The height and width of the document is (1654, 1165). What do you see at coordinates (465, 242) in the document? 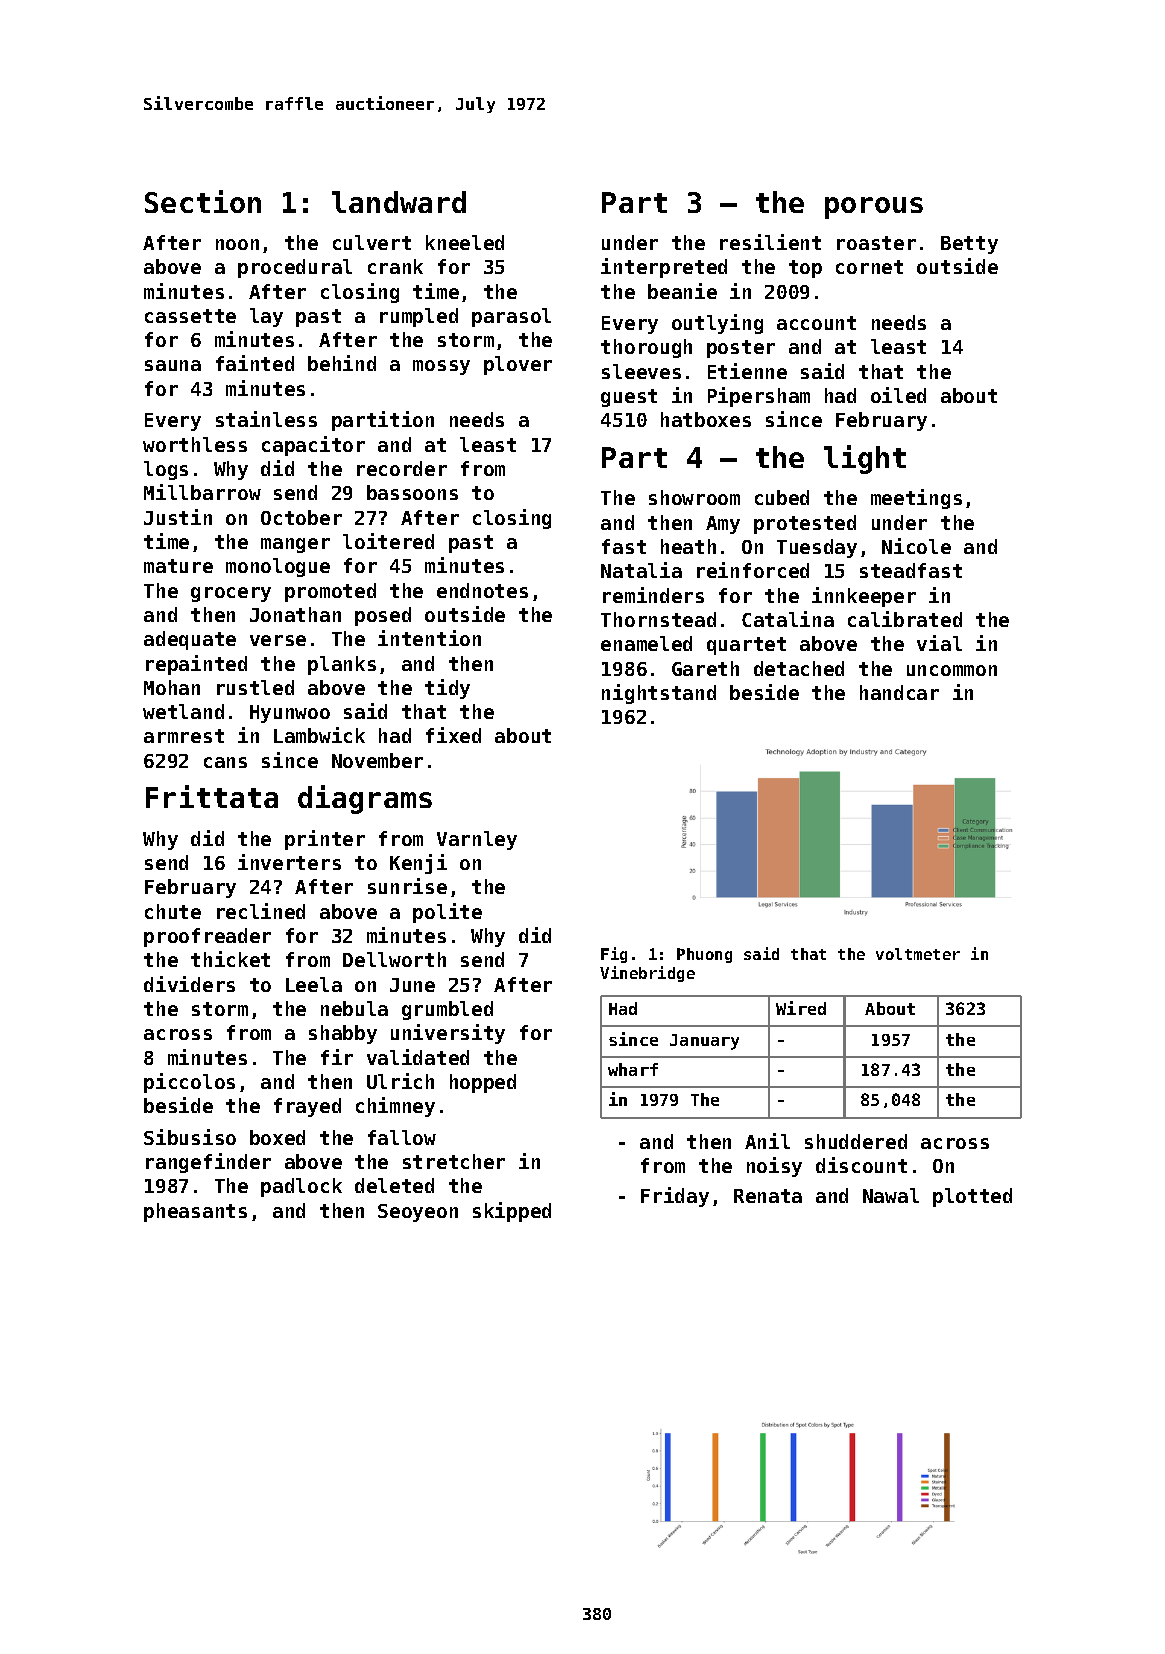
I see `kneeled` at bounding box center [465, 242].
